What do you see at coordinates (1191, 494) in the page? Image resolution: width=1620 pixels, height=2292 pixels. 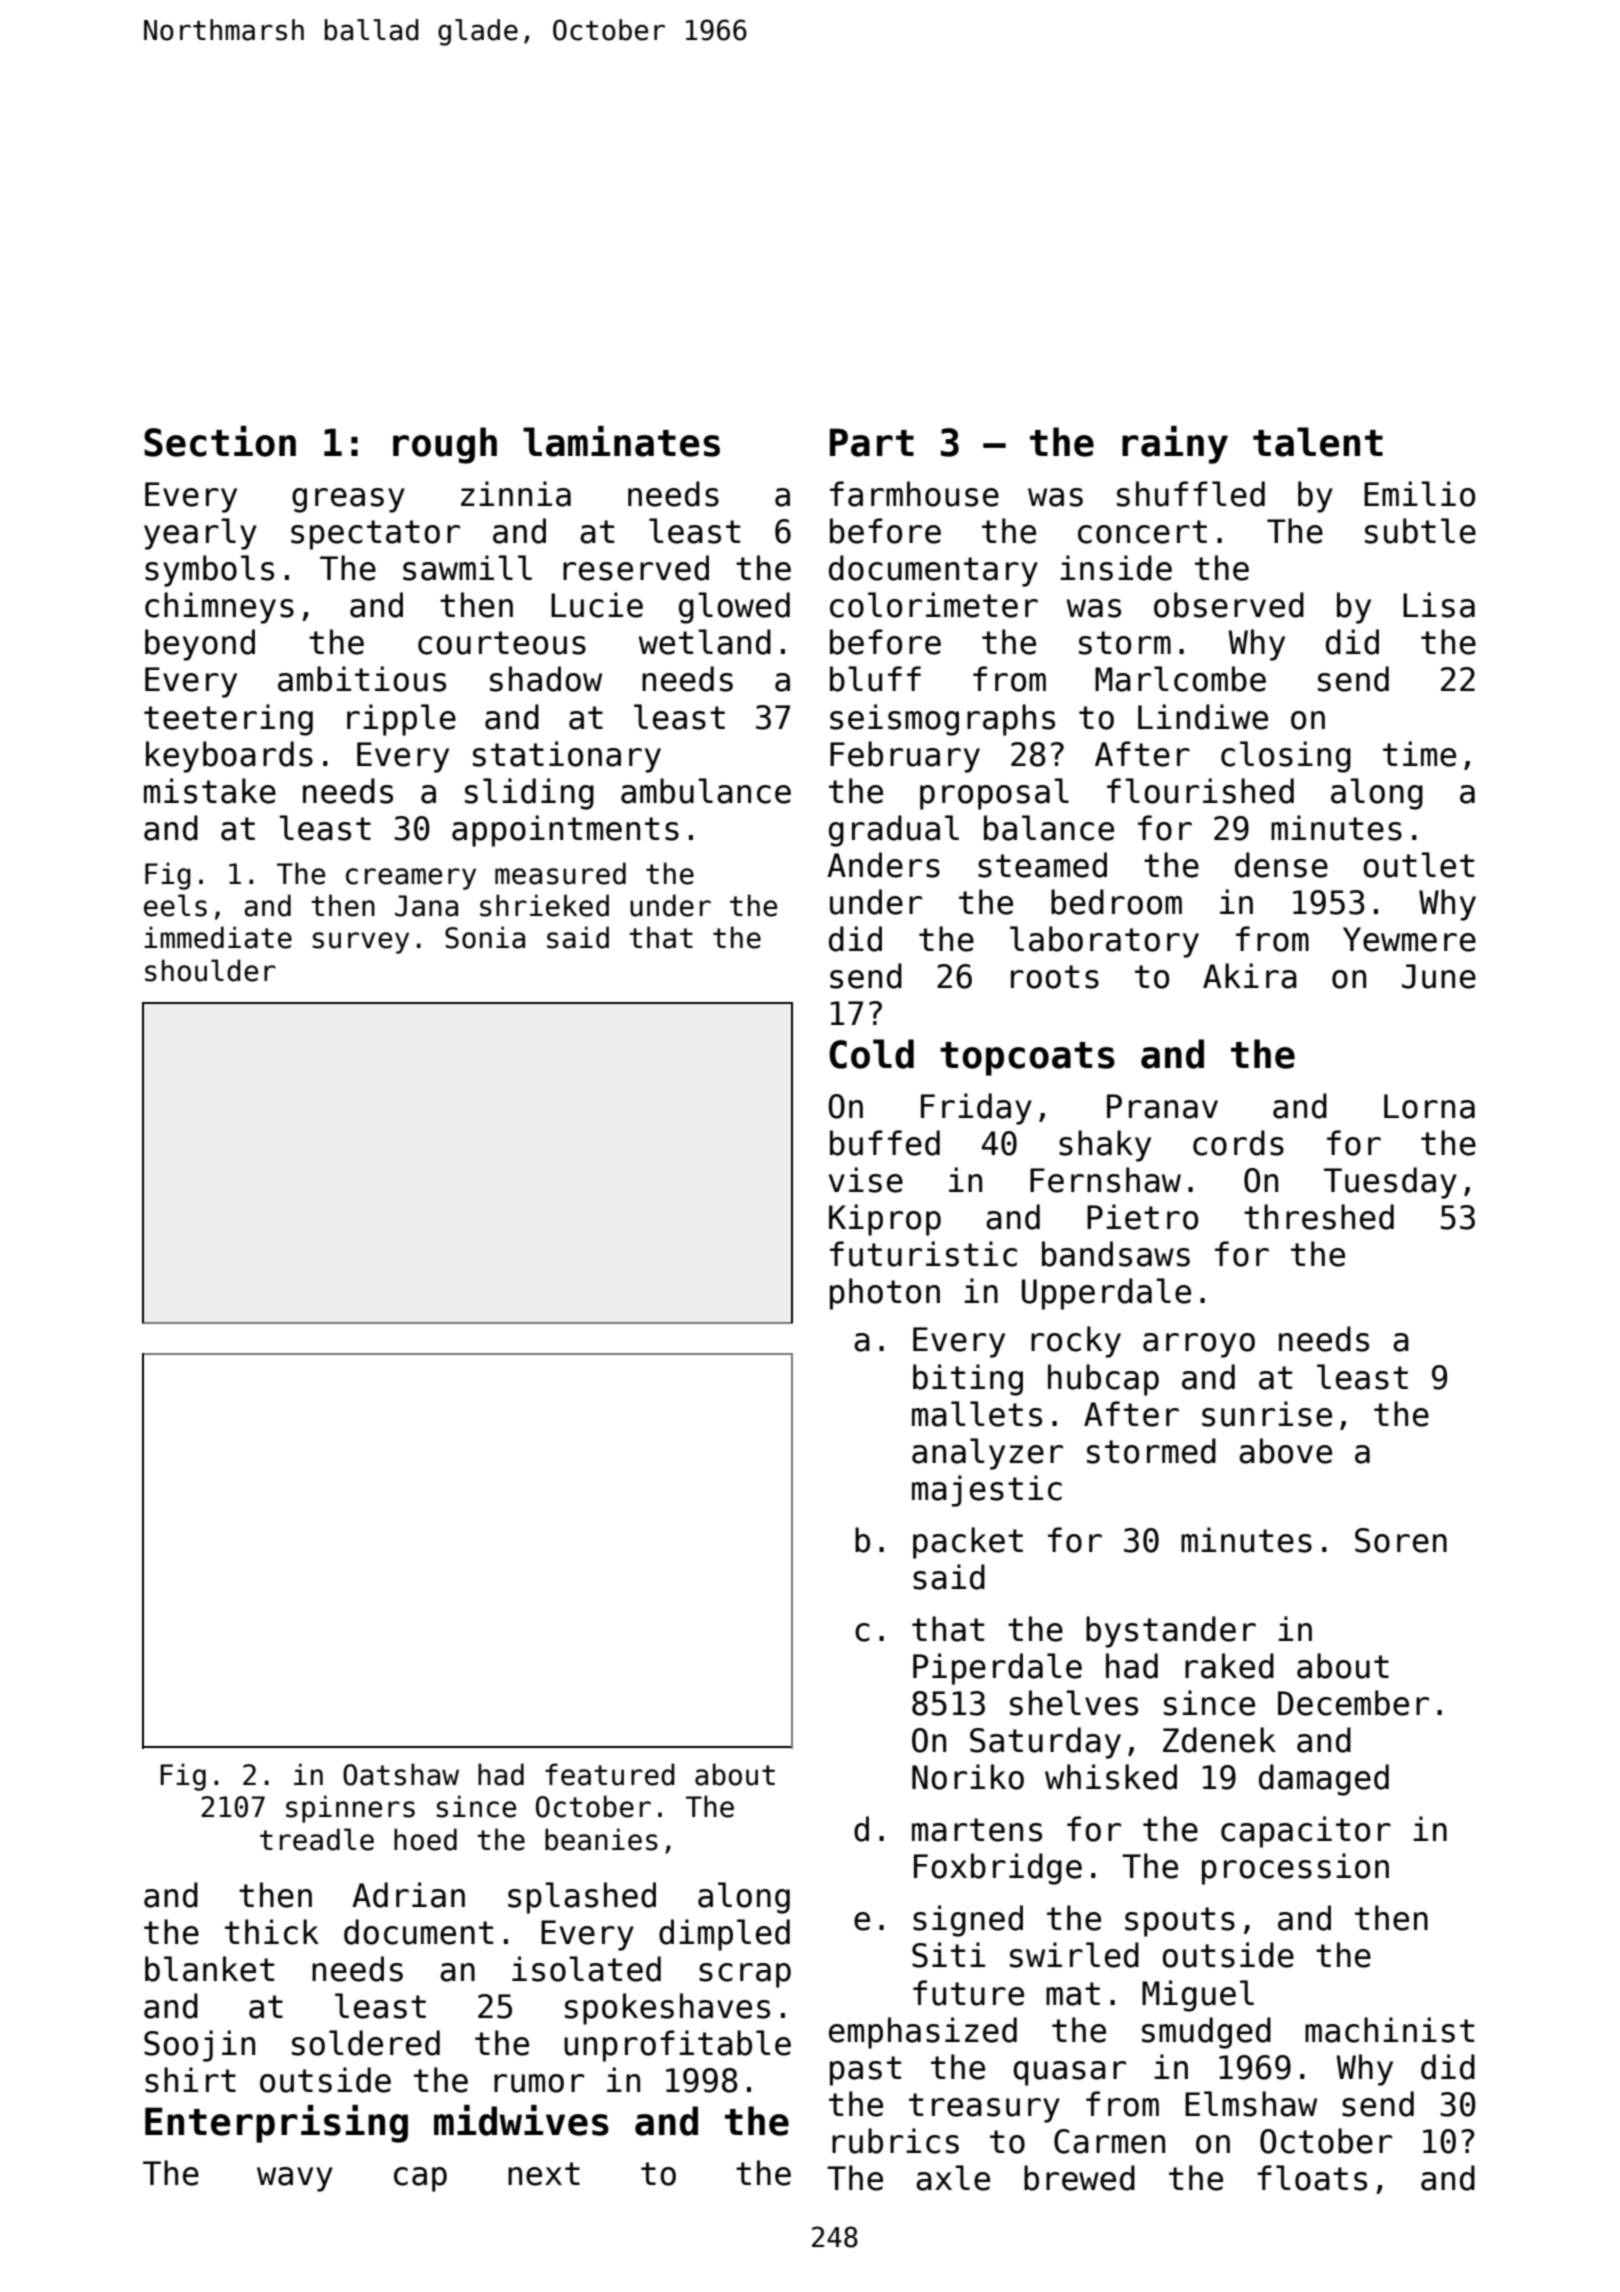 I see `shuffled` at bounding box center [1191, 494].
